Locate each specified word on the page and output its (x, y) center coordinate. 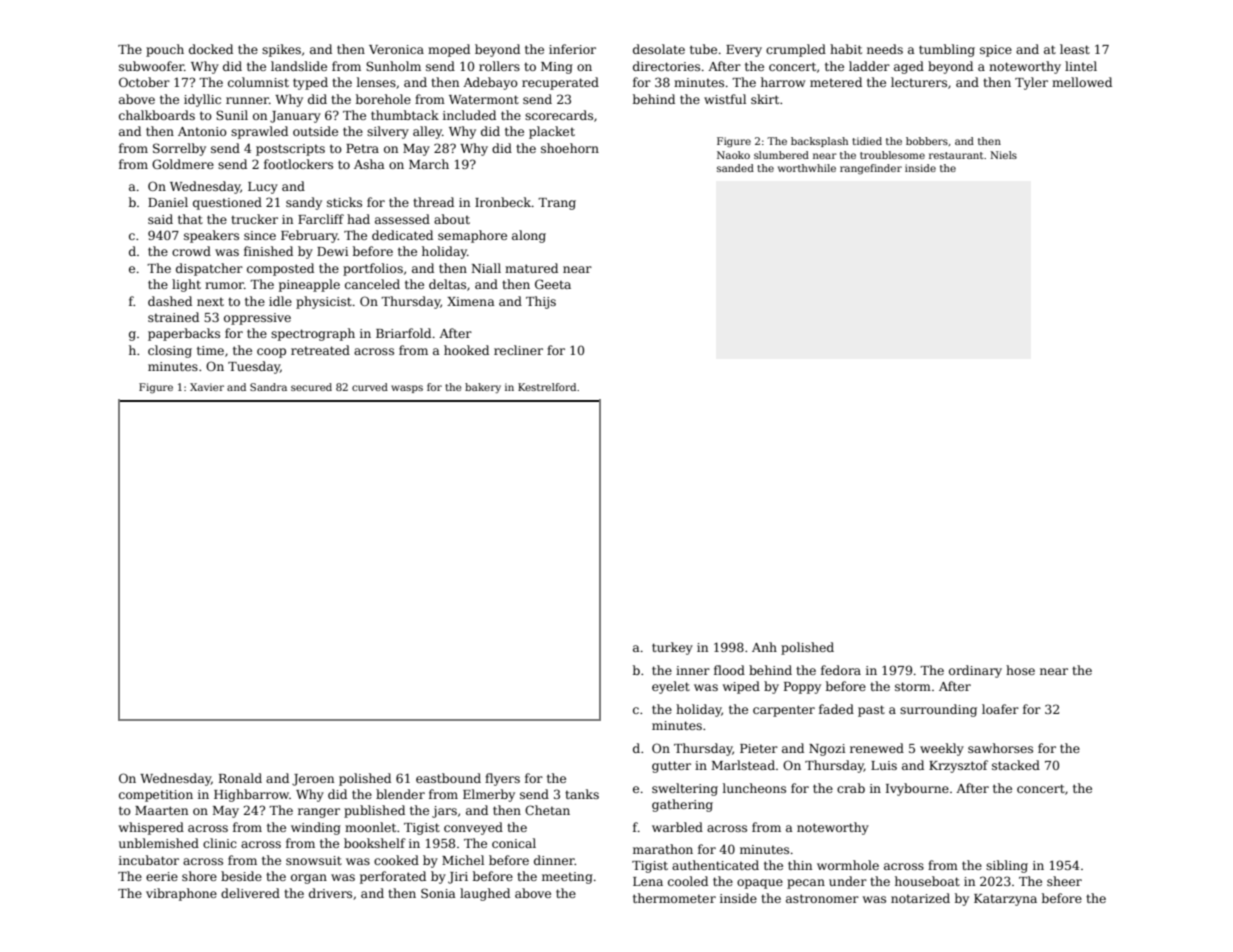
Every (744, 51)
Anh (764, 647)
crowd (191, 251)
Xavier (207, 387)
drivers (330, 893)
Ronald (240, 778)
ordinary (975, 671)
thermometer (674, 898)
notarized (920, 898)
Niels (1003, 155)
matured (531, 268)
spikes (281, 50)
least (1075, 49)
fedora (841, 670)
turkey (672, 648)
